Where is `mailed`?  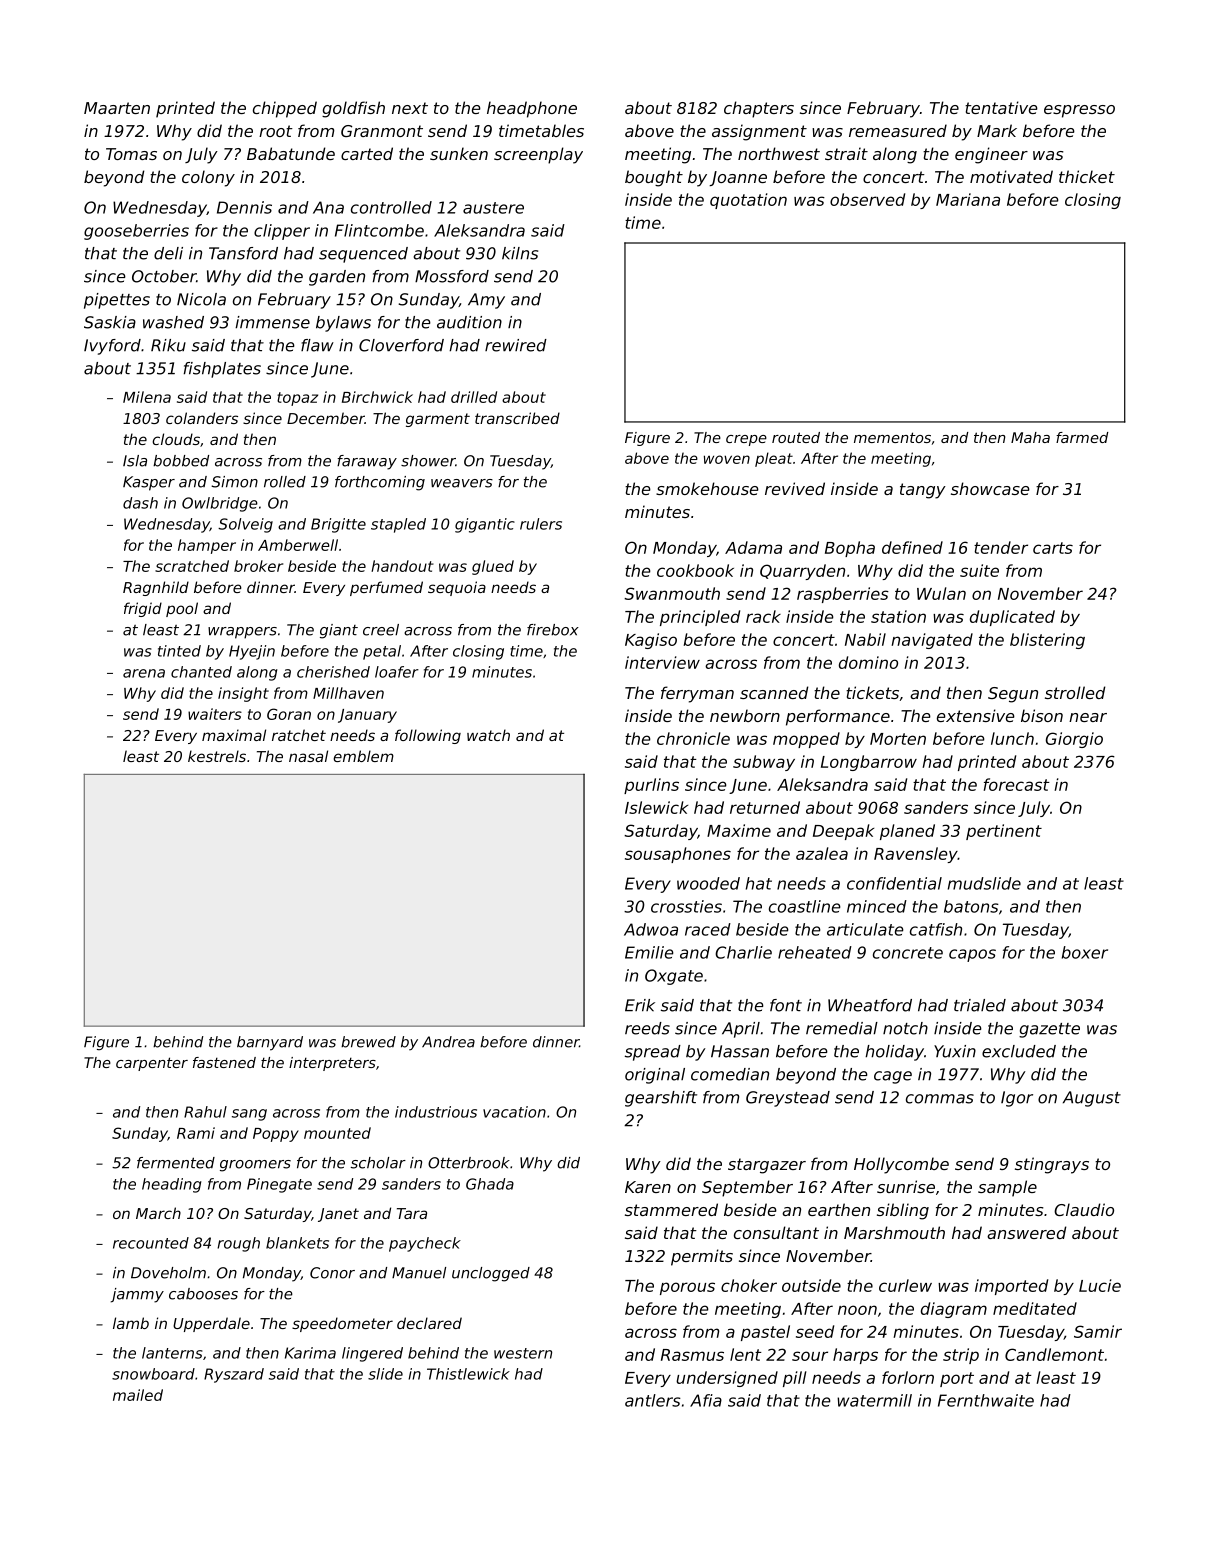
mailed is located at coordinates (138, 1395).
